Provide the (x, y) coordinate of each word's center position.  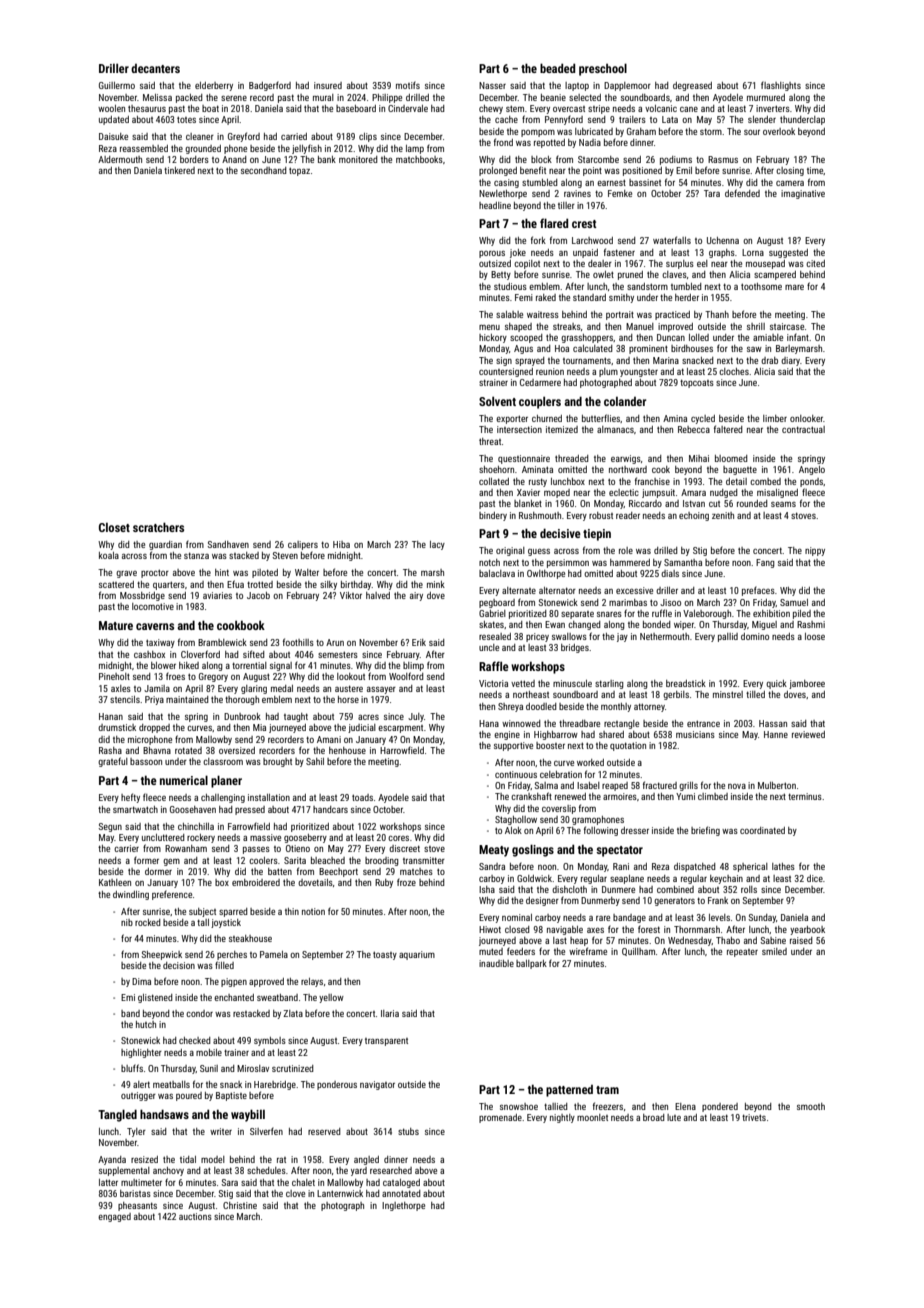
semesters (338, 654)
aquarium (417, 955)
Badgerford (270, 86)
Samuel (794, 602)
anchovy (168, 1171)
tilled (755, 694)
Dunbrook (242, 716)
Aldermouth (120, 159)
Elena (685, 1106)
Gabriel (492, 613)
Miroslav (253, 1068)
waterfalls (672, 240)
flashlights (781, 86)
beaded (557, 68)
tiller (566, 205)
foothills (298, 642)
